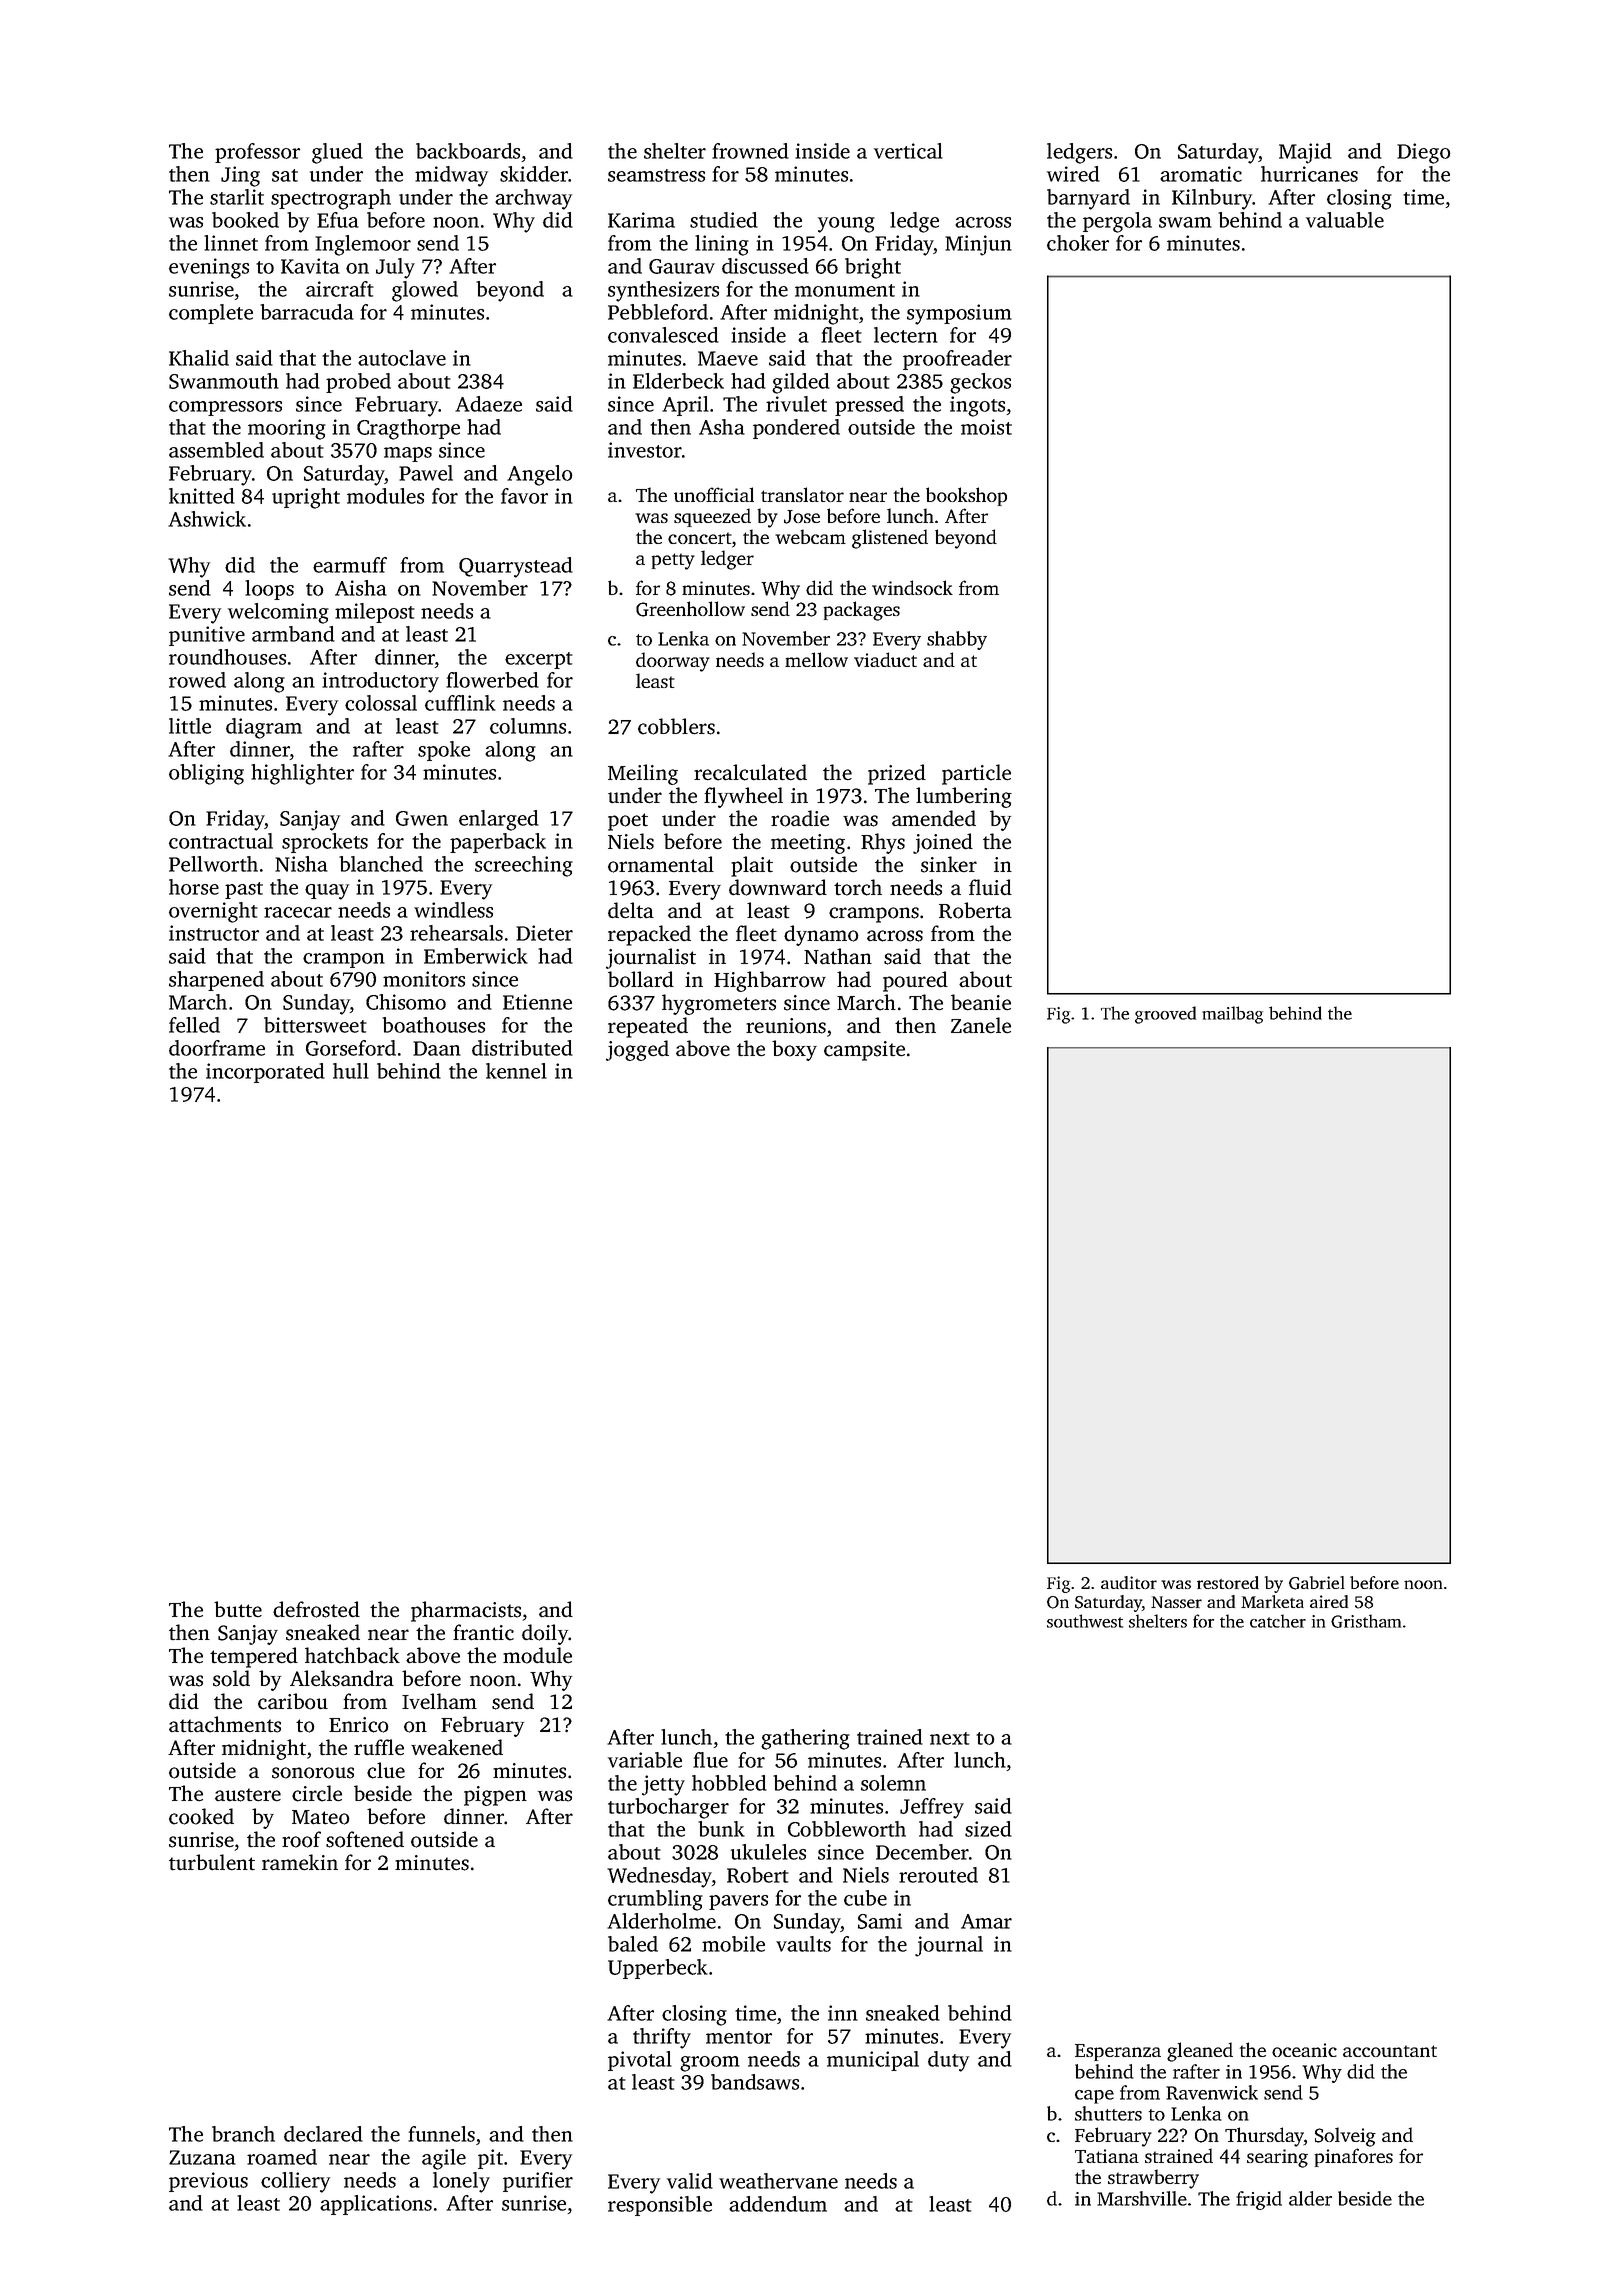 This screenshot has height=2292, width=1620. Describe the element at coordinates (1232, 1015) in the screenshot. I see `mailbag` at that location.
